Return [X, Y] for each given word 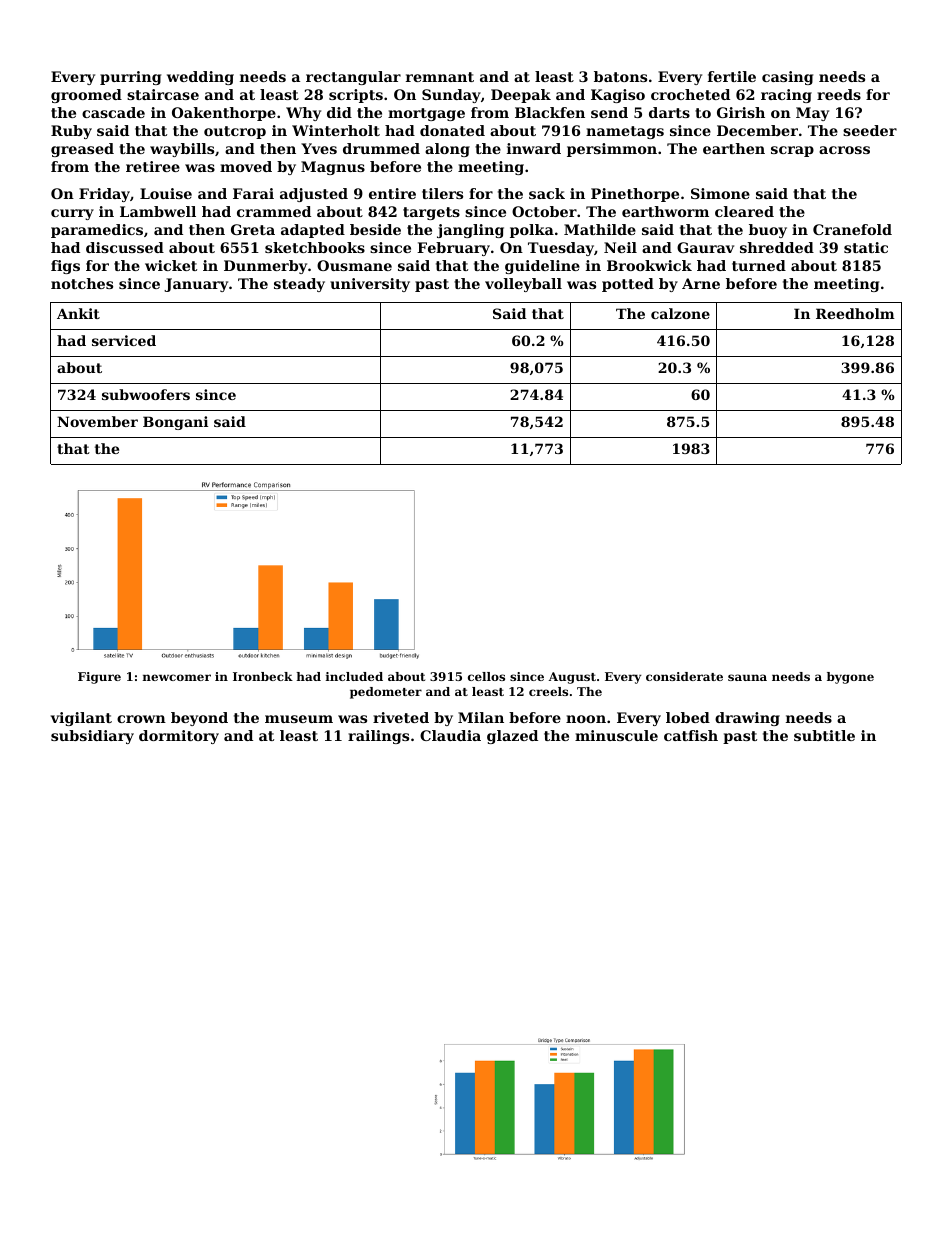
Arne [701, 283]
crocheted [690, 94]
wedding [200, 78]
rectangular [353, 78]
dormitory [179, 737]
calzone [680, 313]
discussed [125, 247]
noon [586, 719]
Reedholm [855, 313]
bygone [850, 678]
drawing [747, 719]
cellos [486, 676]
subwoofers [146, 394]
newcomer [177, 677]
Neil [620, 247]
